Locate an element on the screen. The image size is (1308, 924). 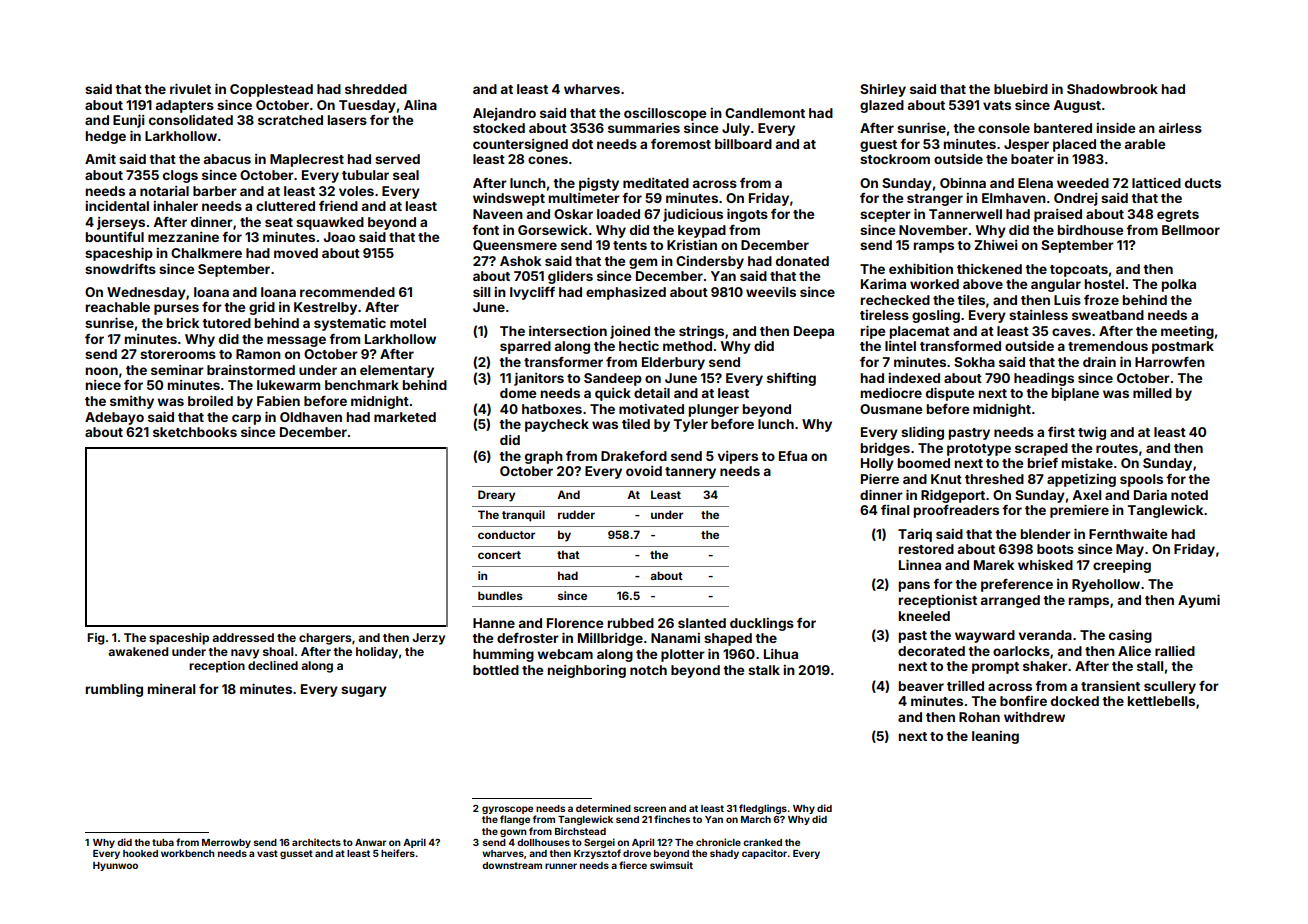
sugary is located at coordinates (364, 691).
